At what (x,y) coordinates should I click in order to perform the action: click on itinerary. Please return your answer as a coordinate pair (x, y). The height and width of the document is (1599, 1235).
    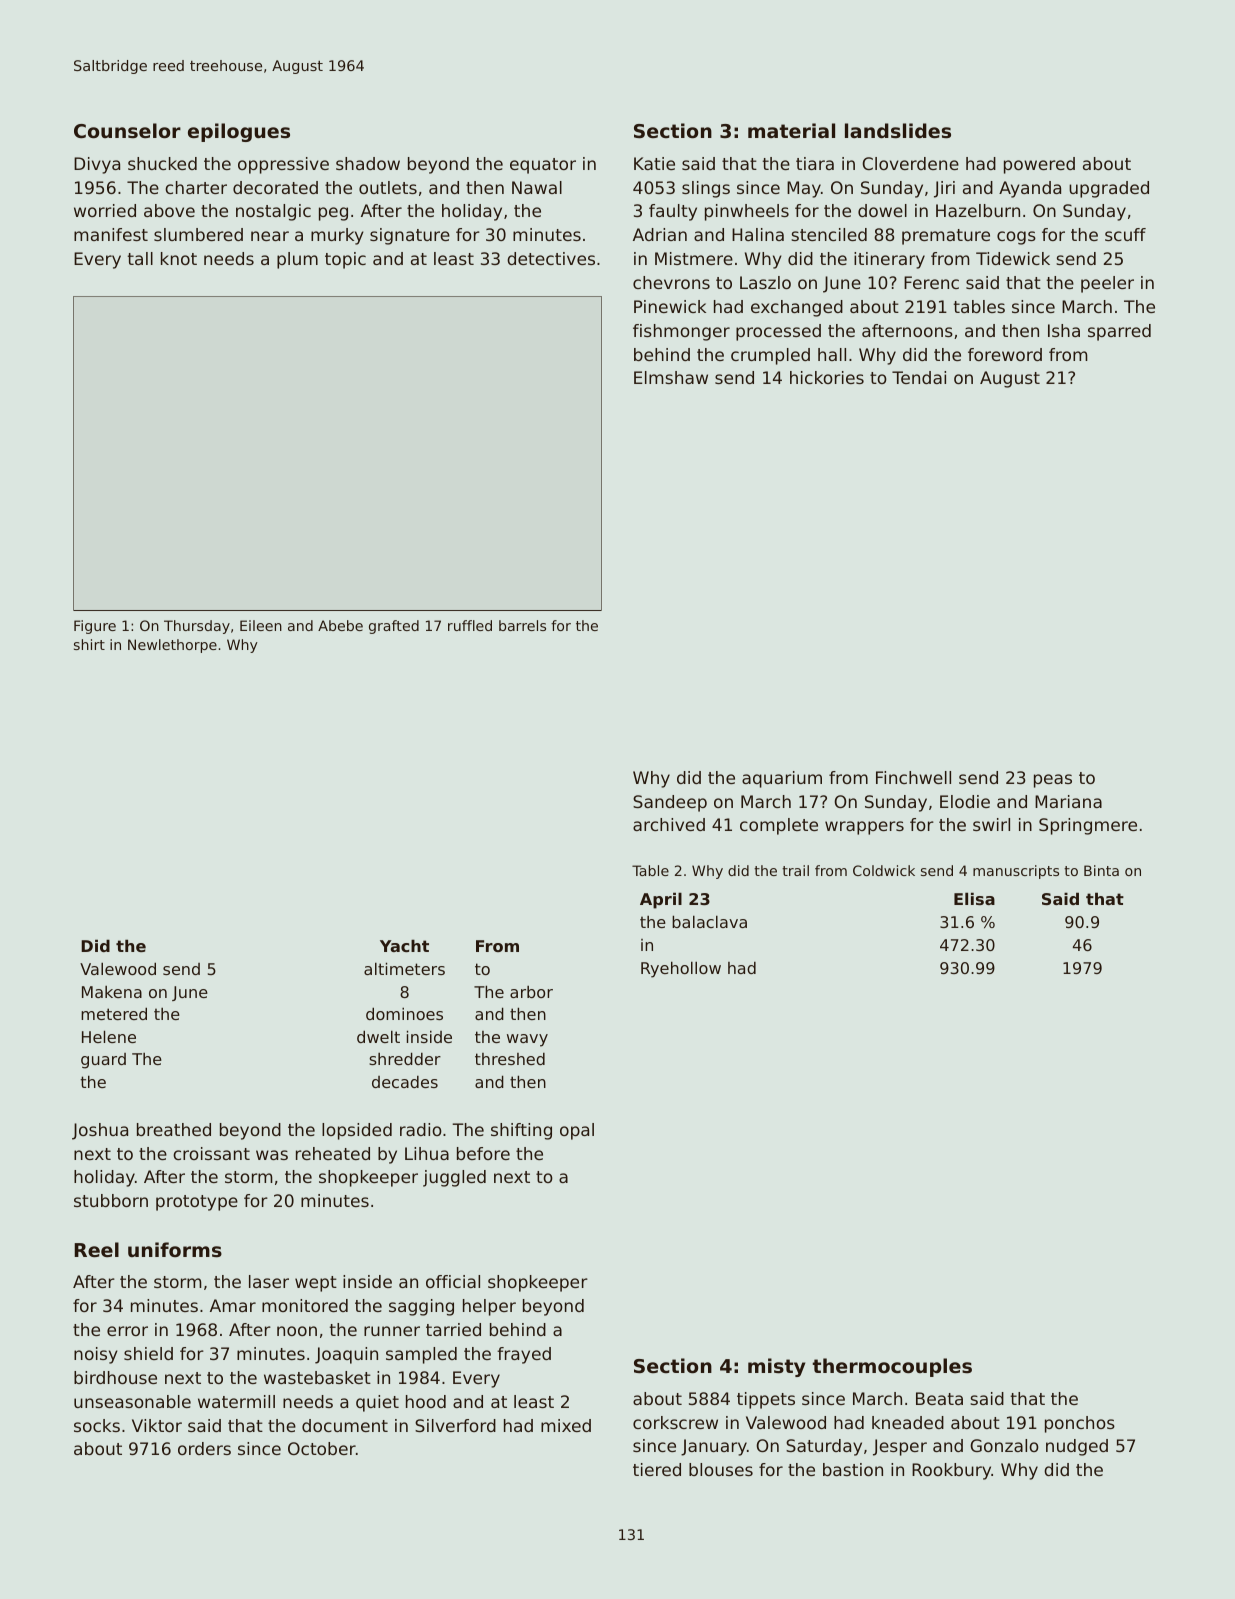
    Looking at the image, I should click on (889, 260).
